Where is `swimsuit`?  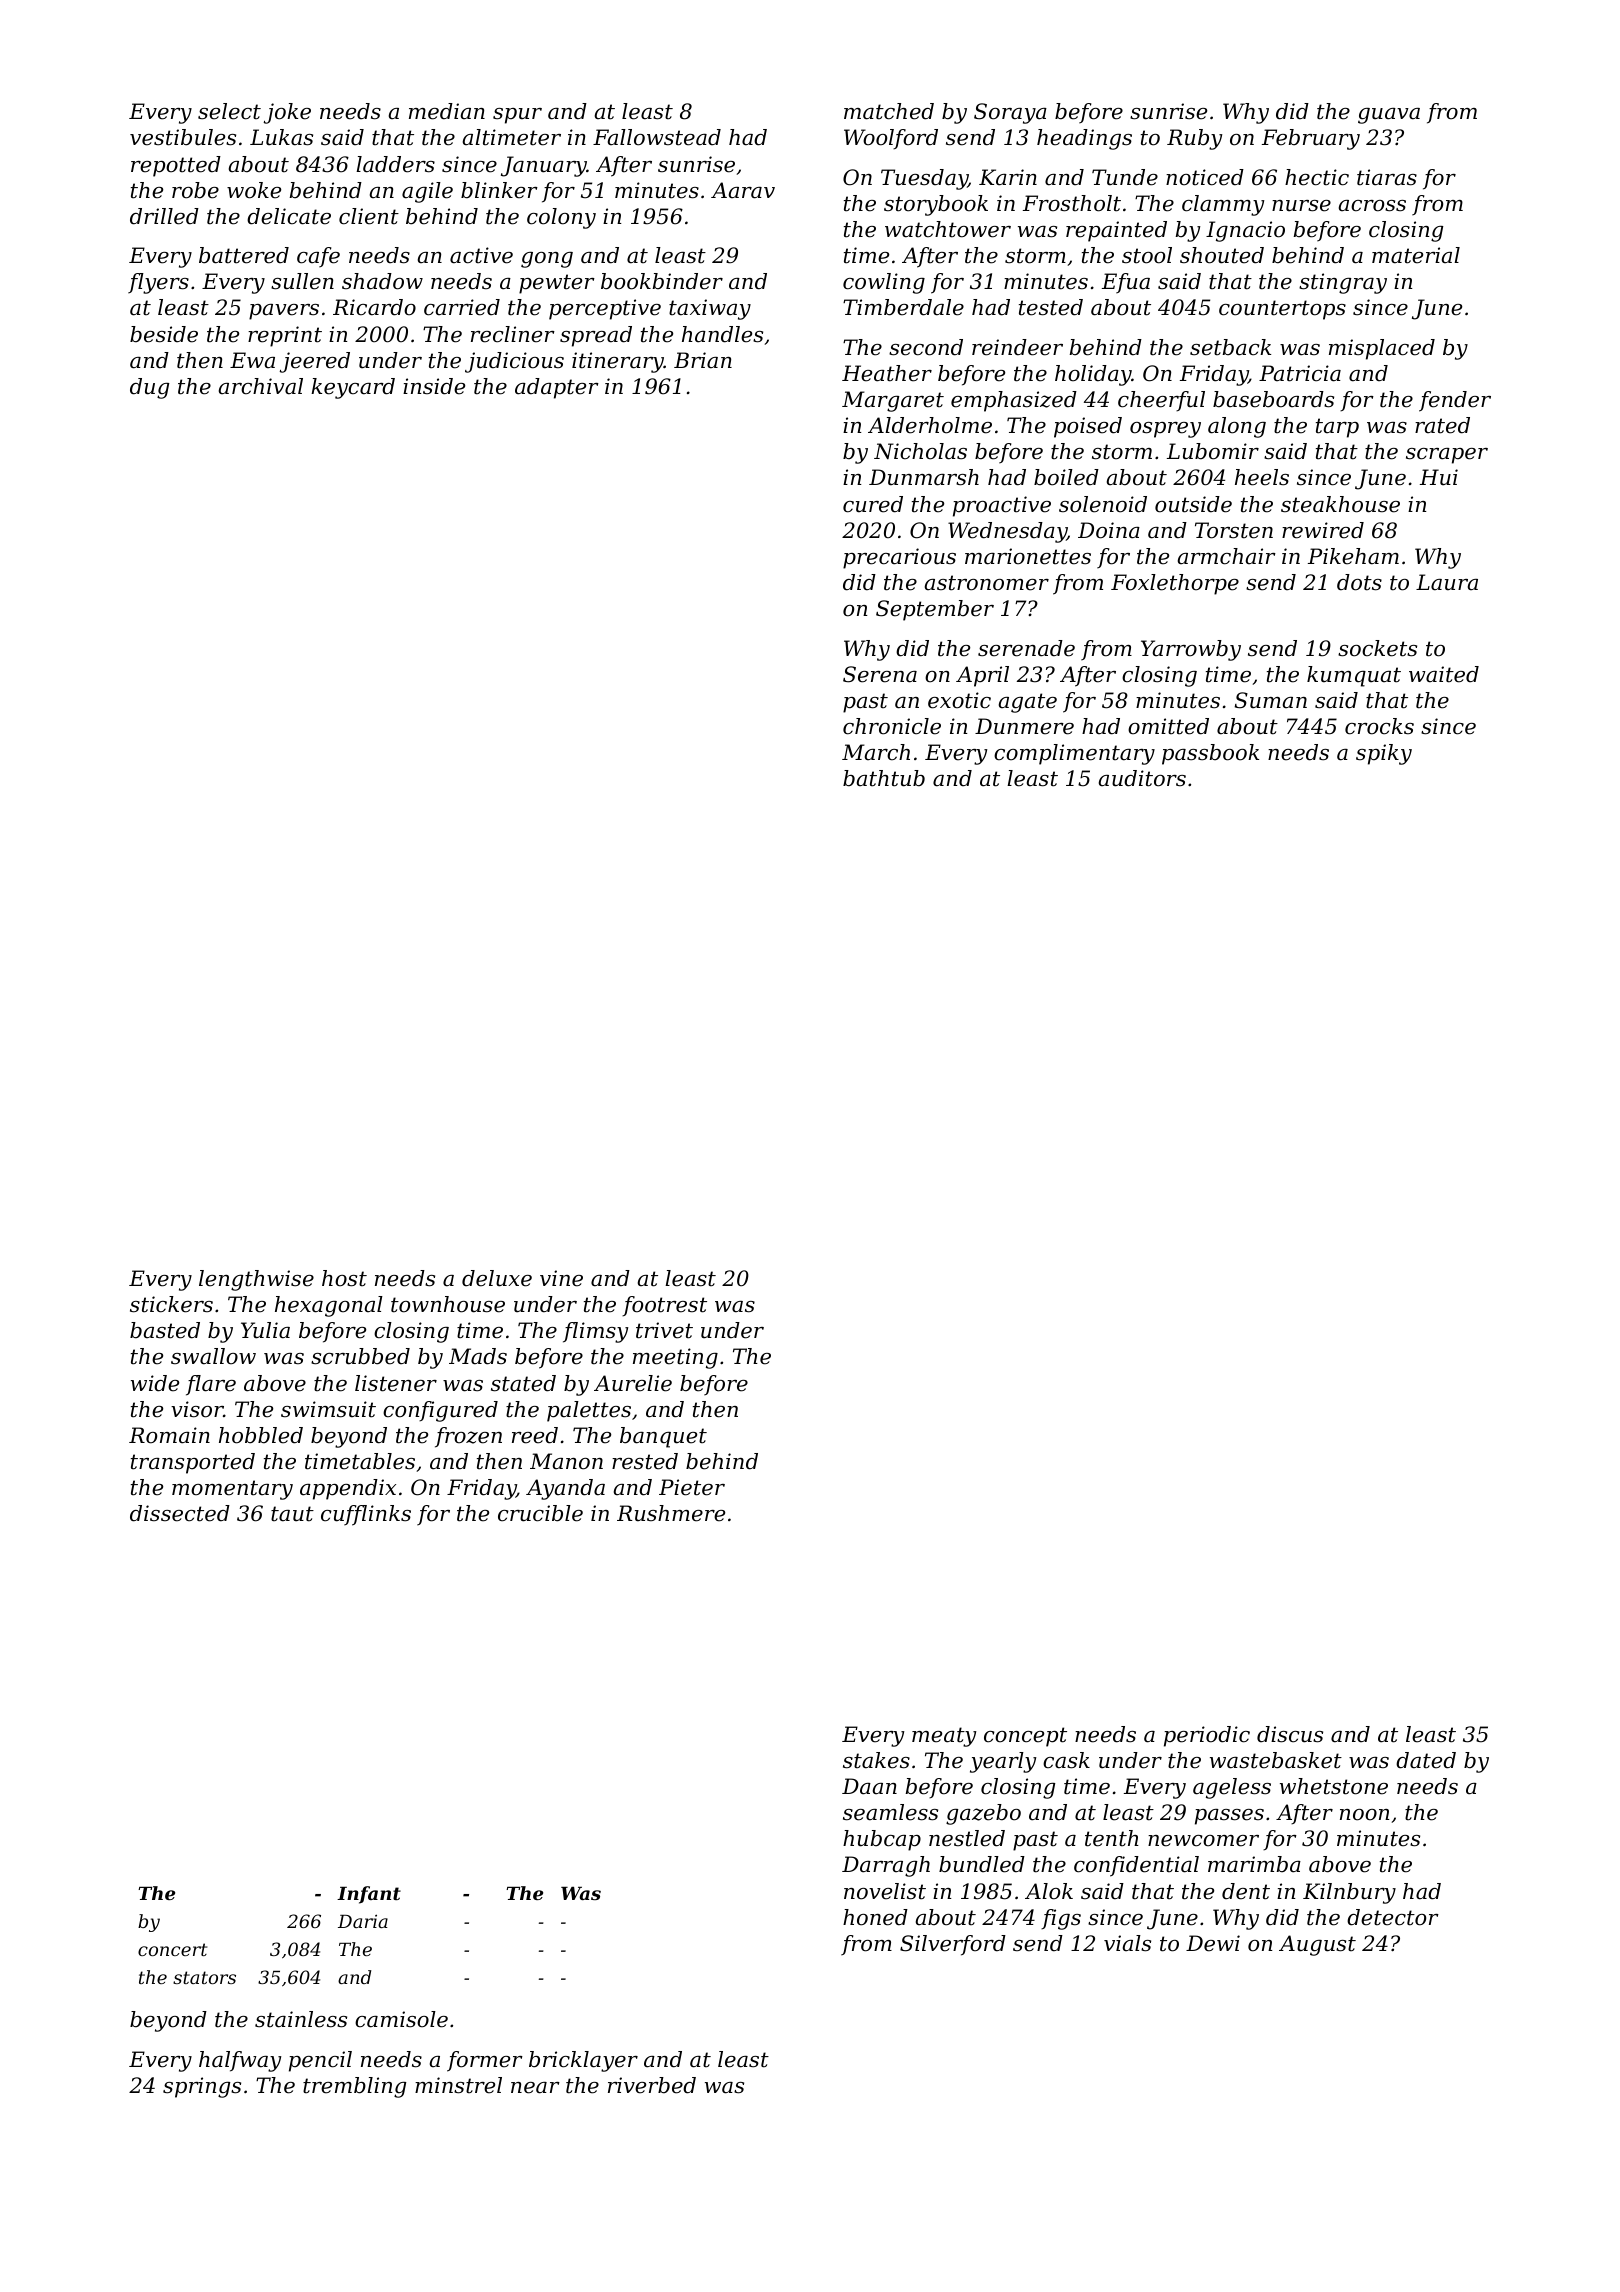 swimsuit is located at coordinates (328, 1409).
